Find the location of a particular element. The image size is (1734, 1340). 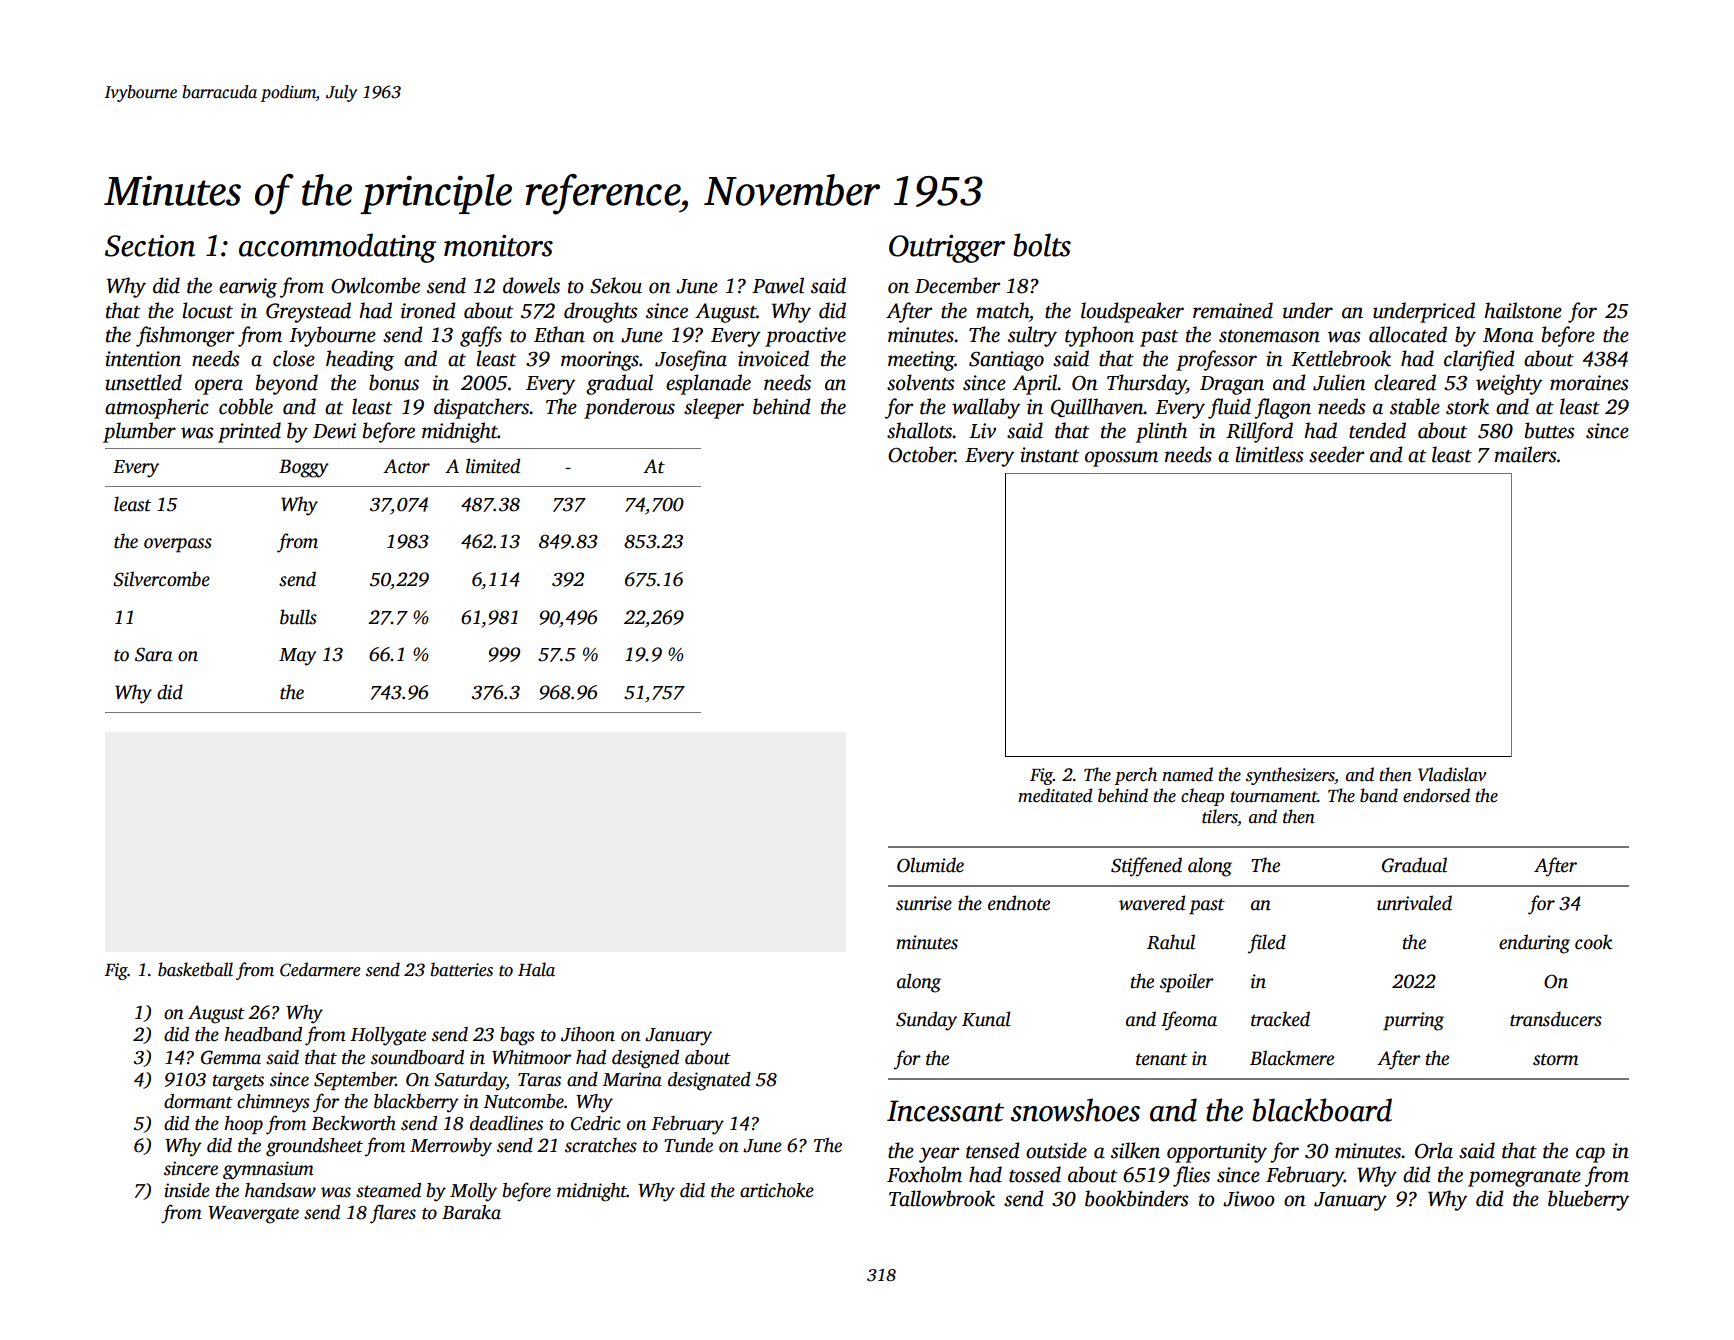

meditated is located at coordinates (1055, 795).
